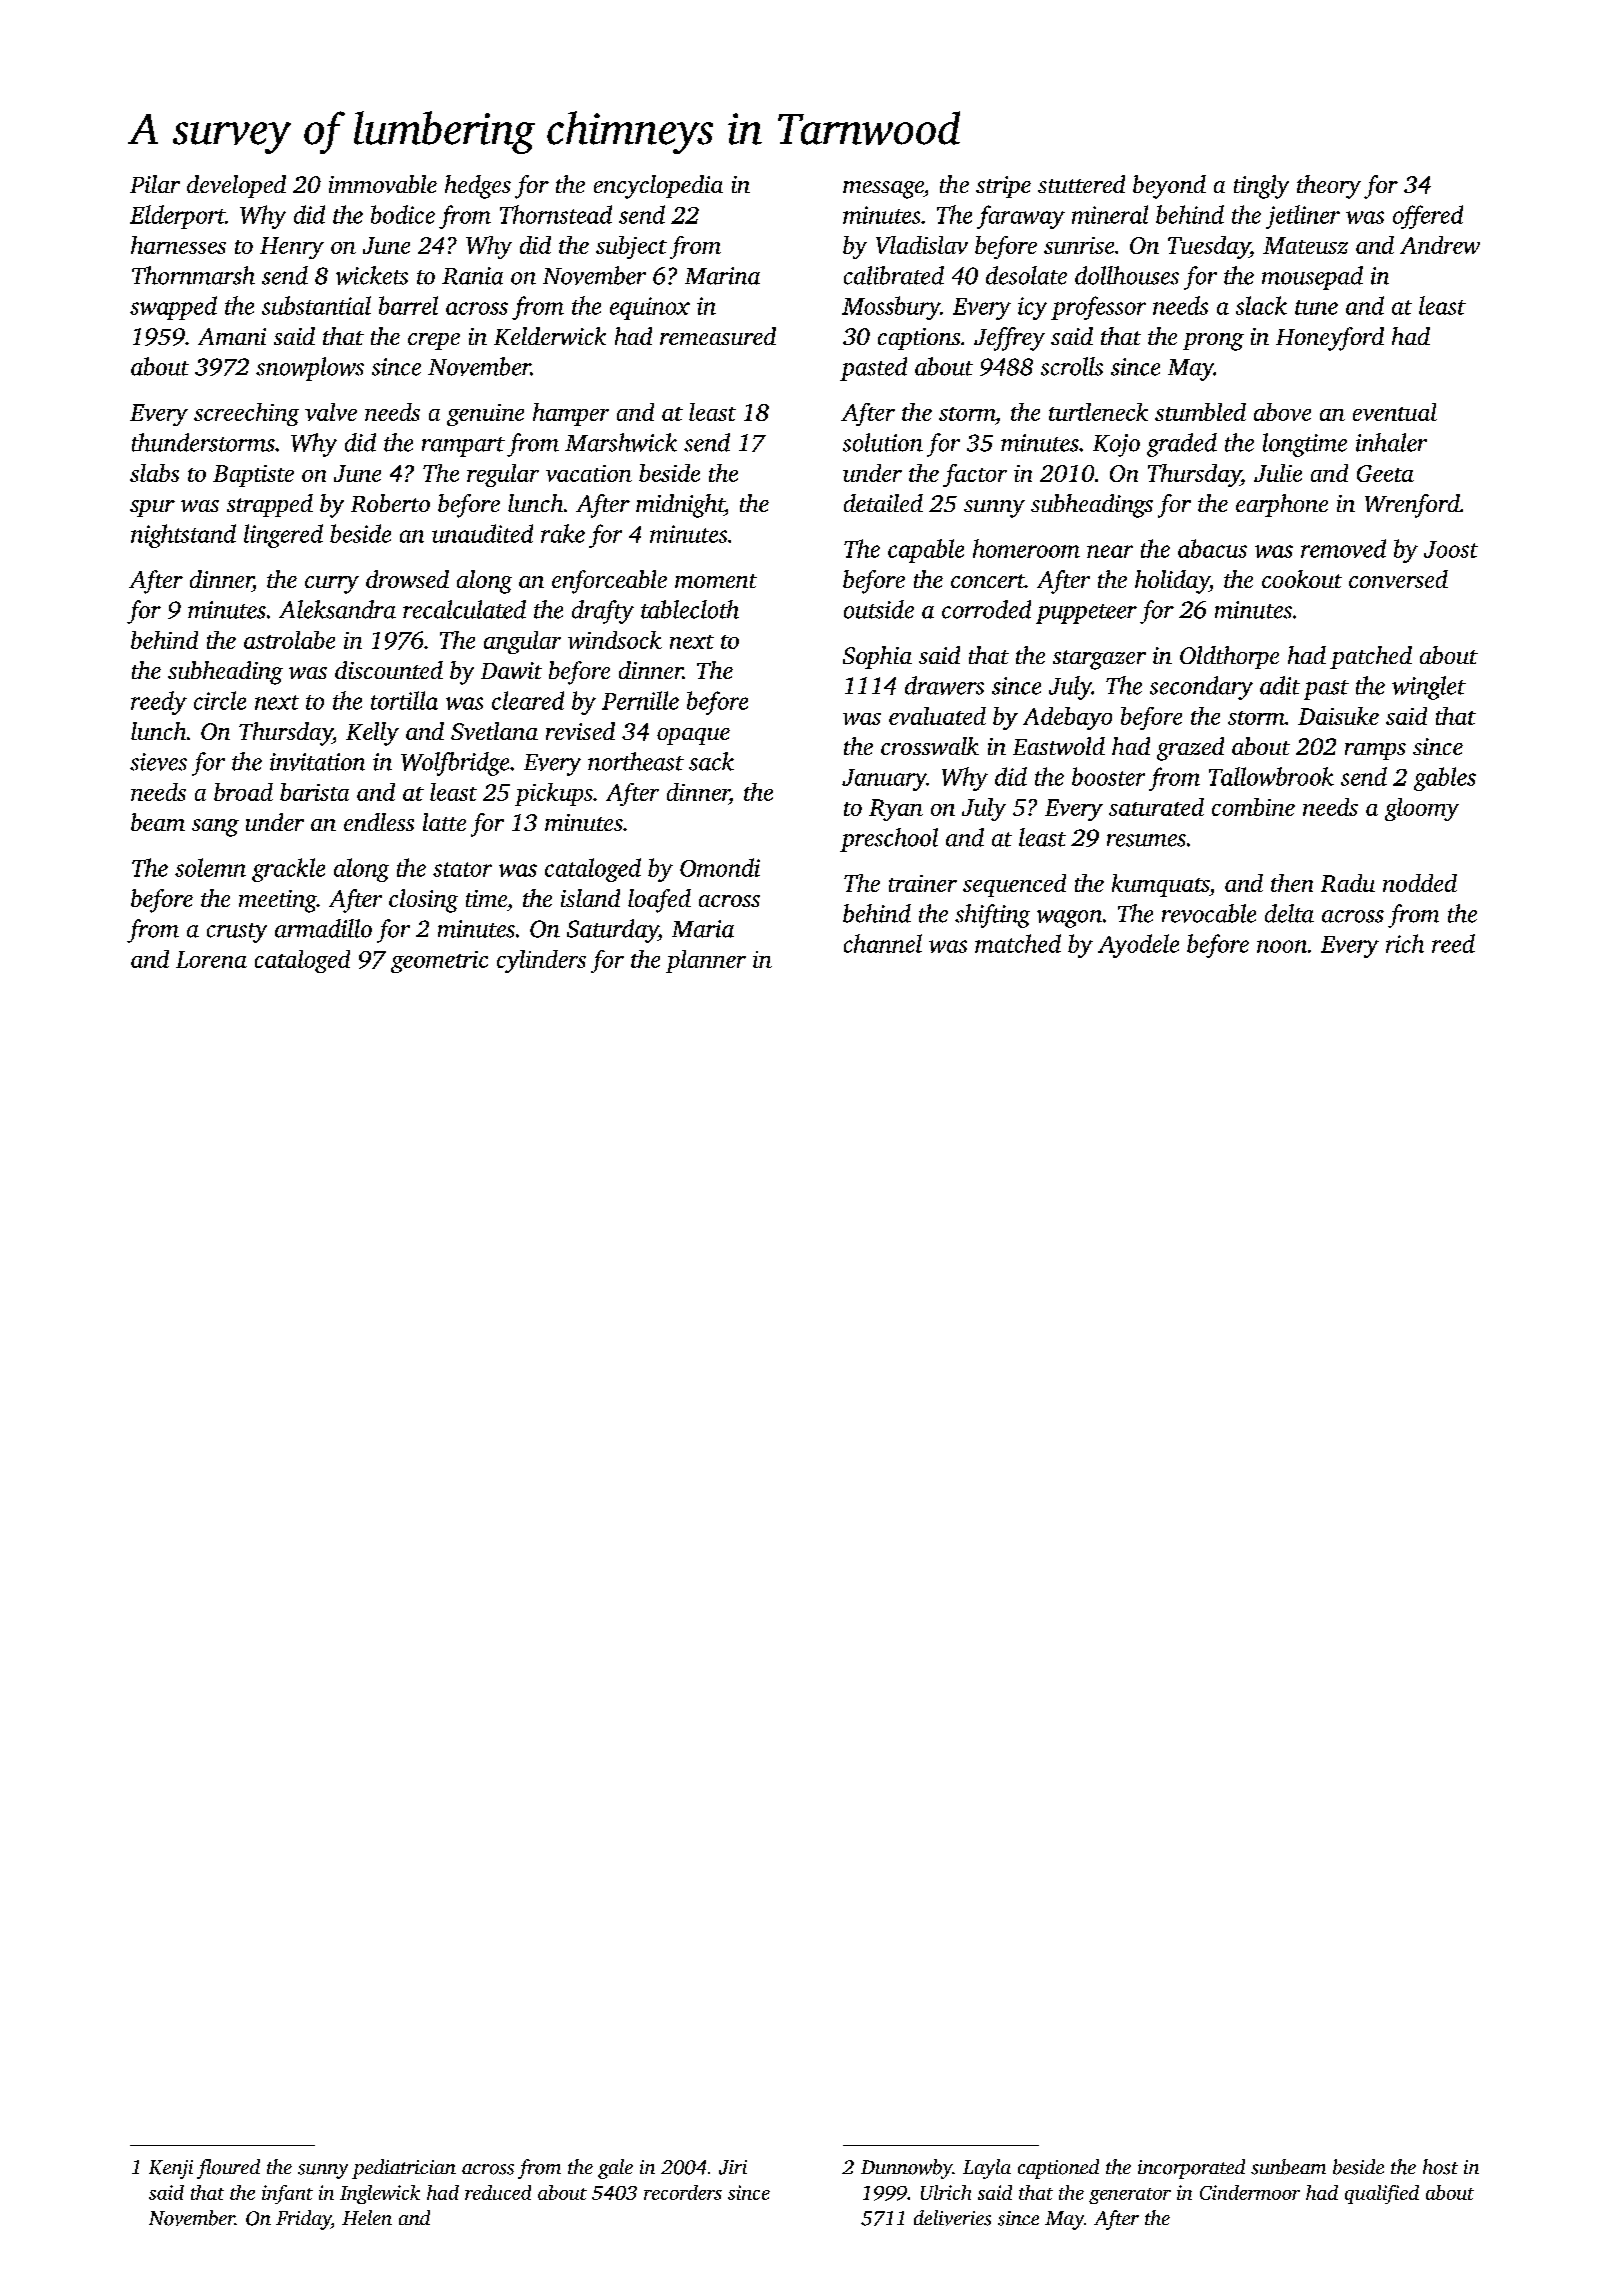 The height and width of the document is (2292, 1620). Describe the element at coordinates (733, 2167) in the document. I see `Jiri` at that location.
